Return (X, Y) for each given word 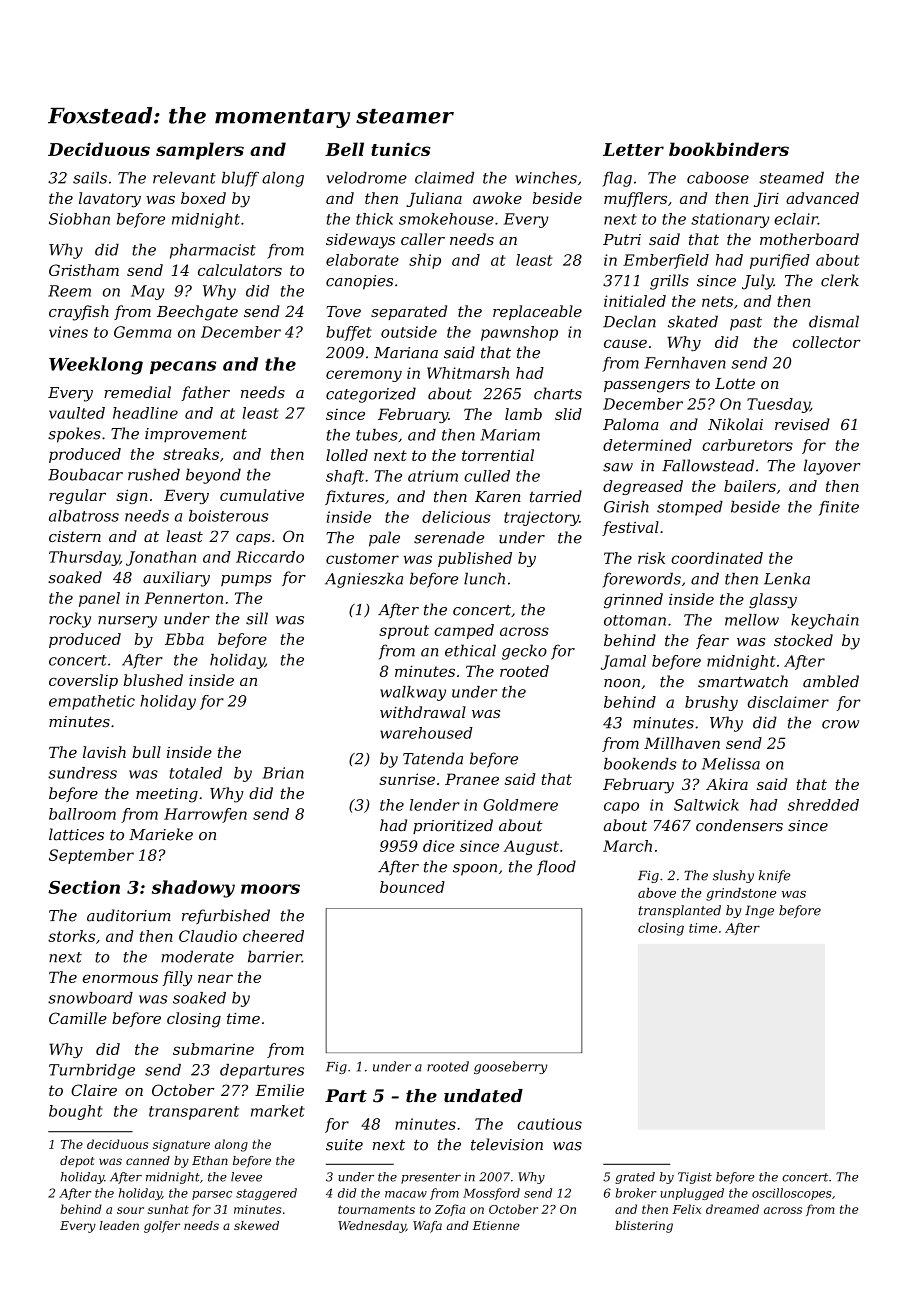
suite (344, 1145)
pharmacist (213, 251)
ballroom (82, 814)
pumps (246, 580)
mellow (752, 620)
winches (546, 178)
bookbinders (729, 149)
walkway (413, 693)
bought (76, 1112)
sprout (404, 632)
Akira (727, 784)
